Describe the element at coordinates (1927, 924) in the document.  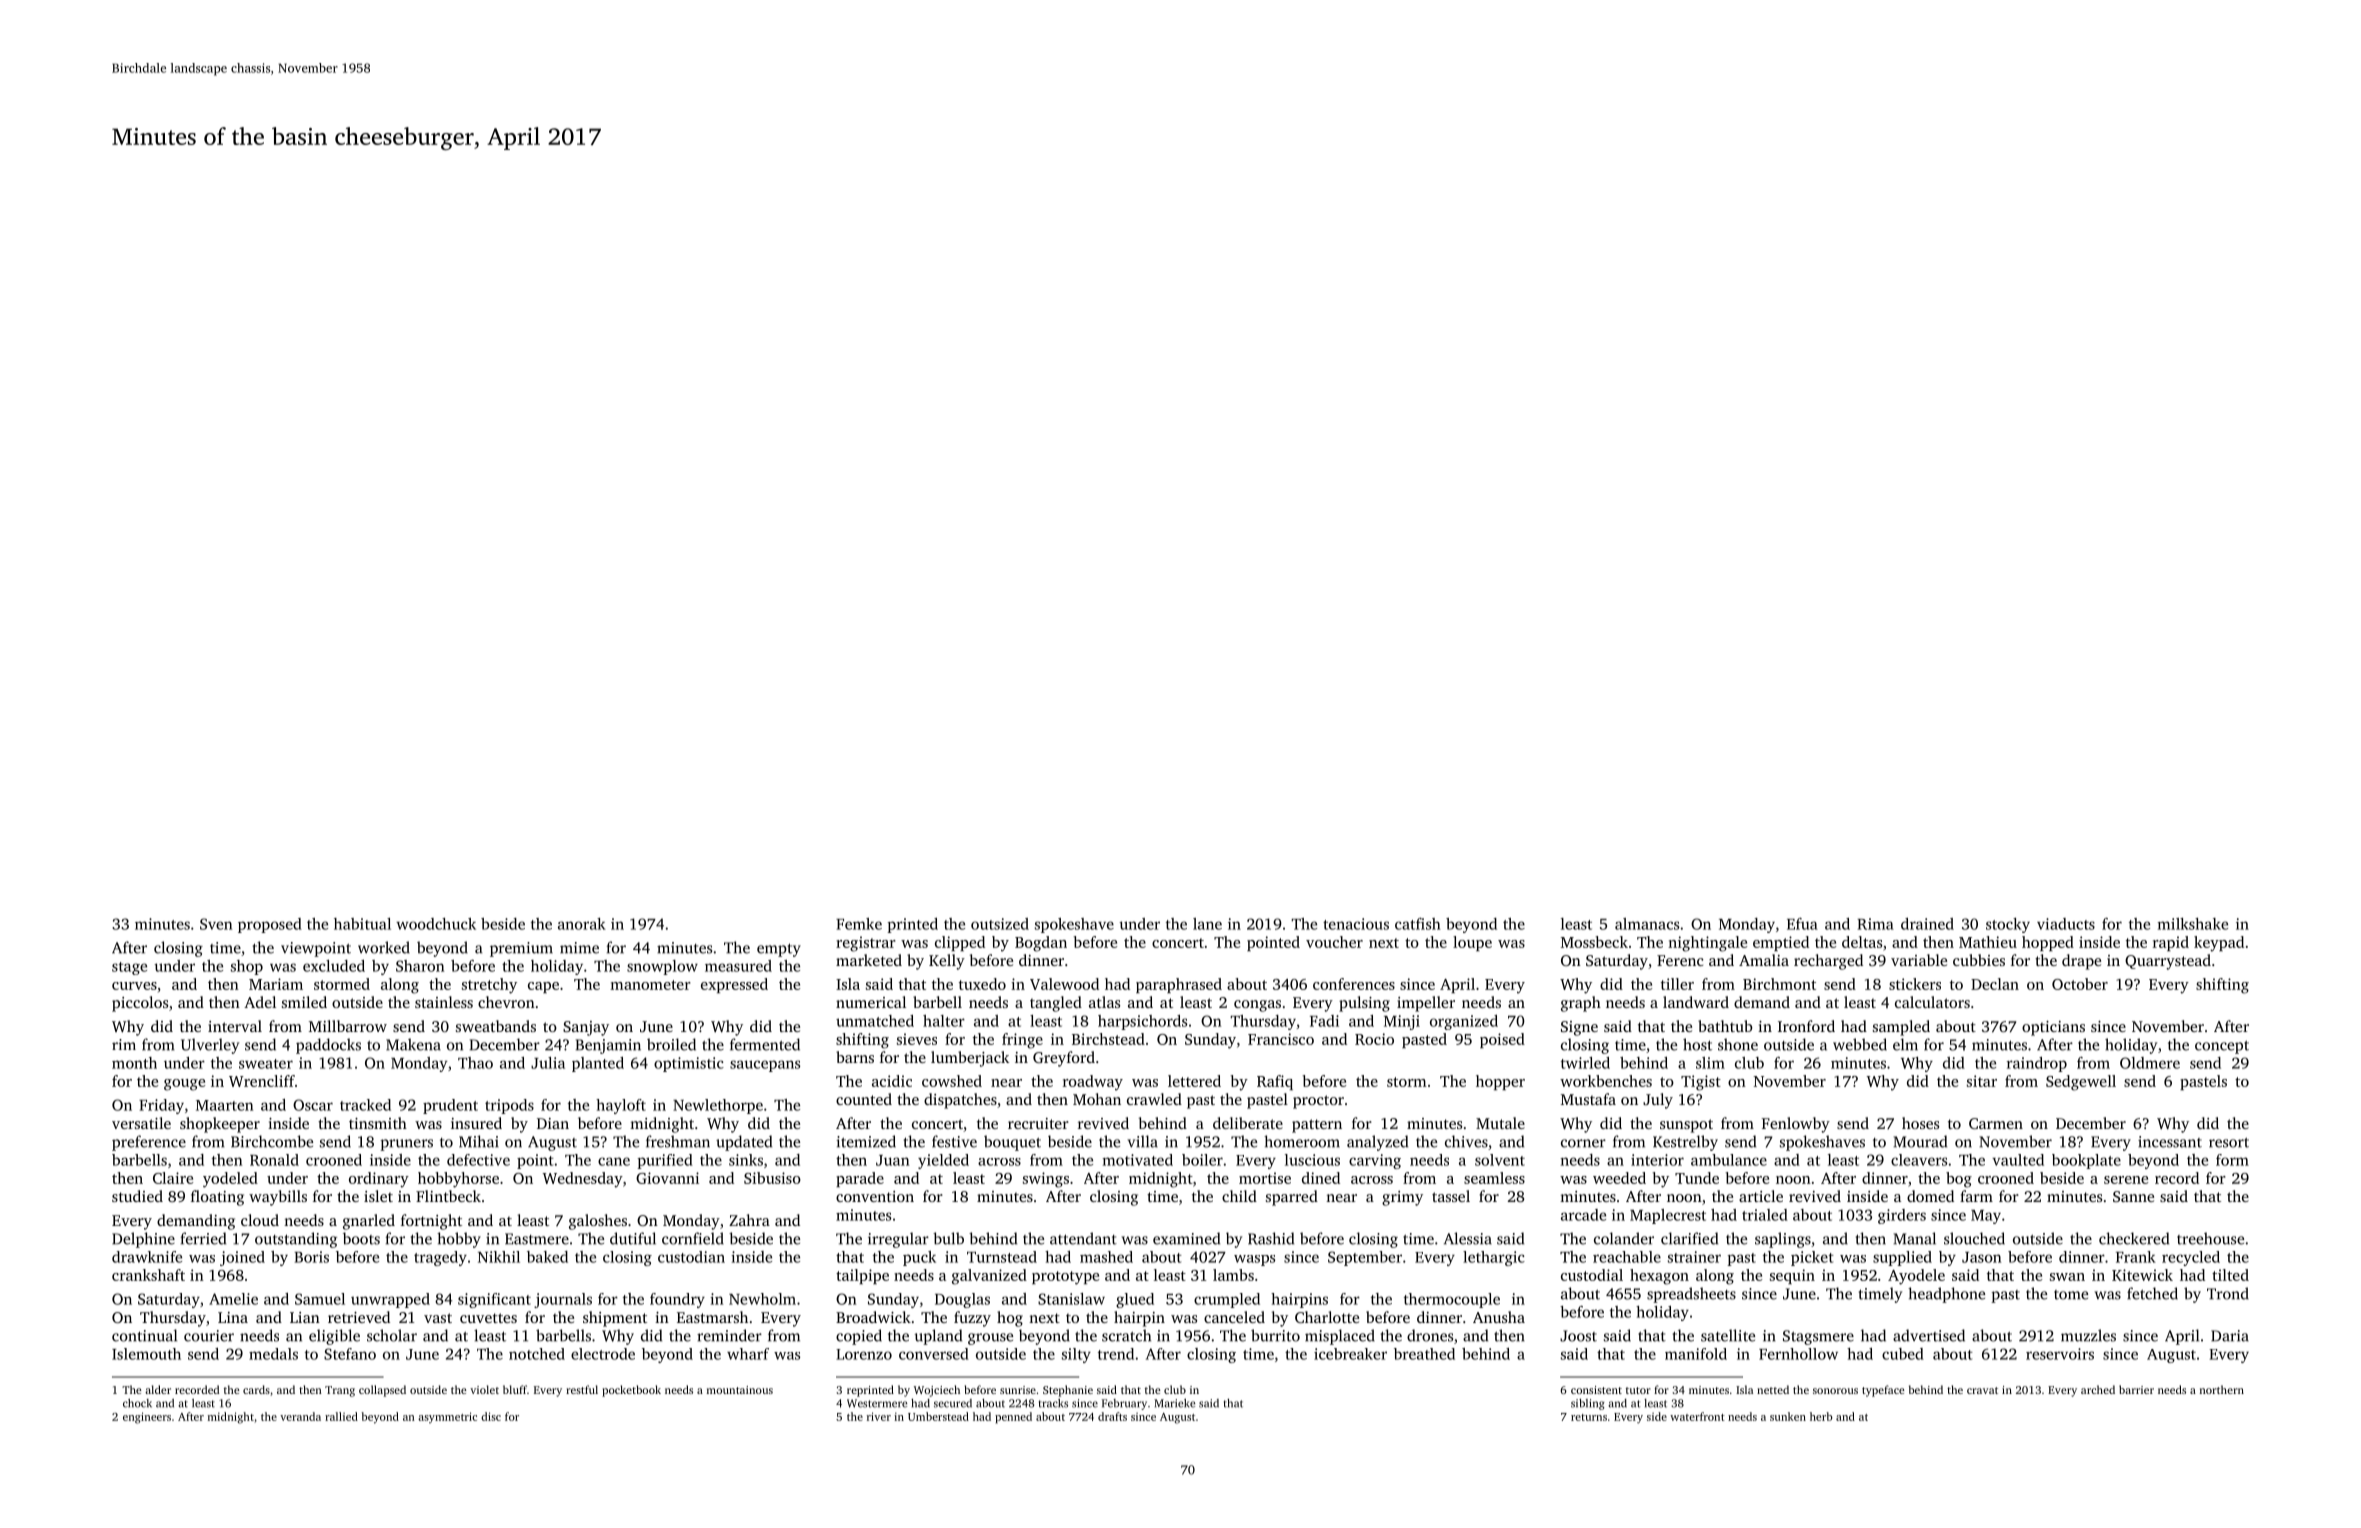
I see `drained` at that location.
